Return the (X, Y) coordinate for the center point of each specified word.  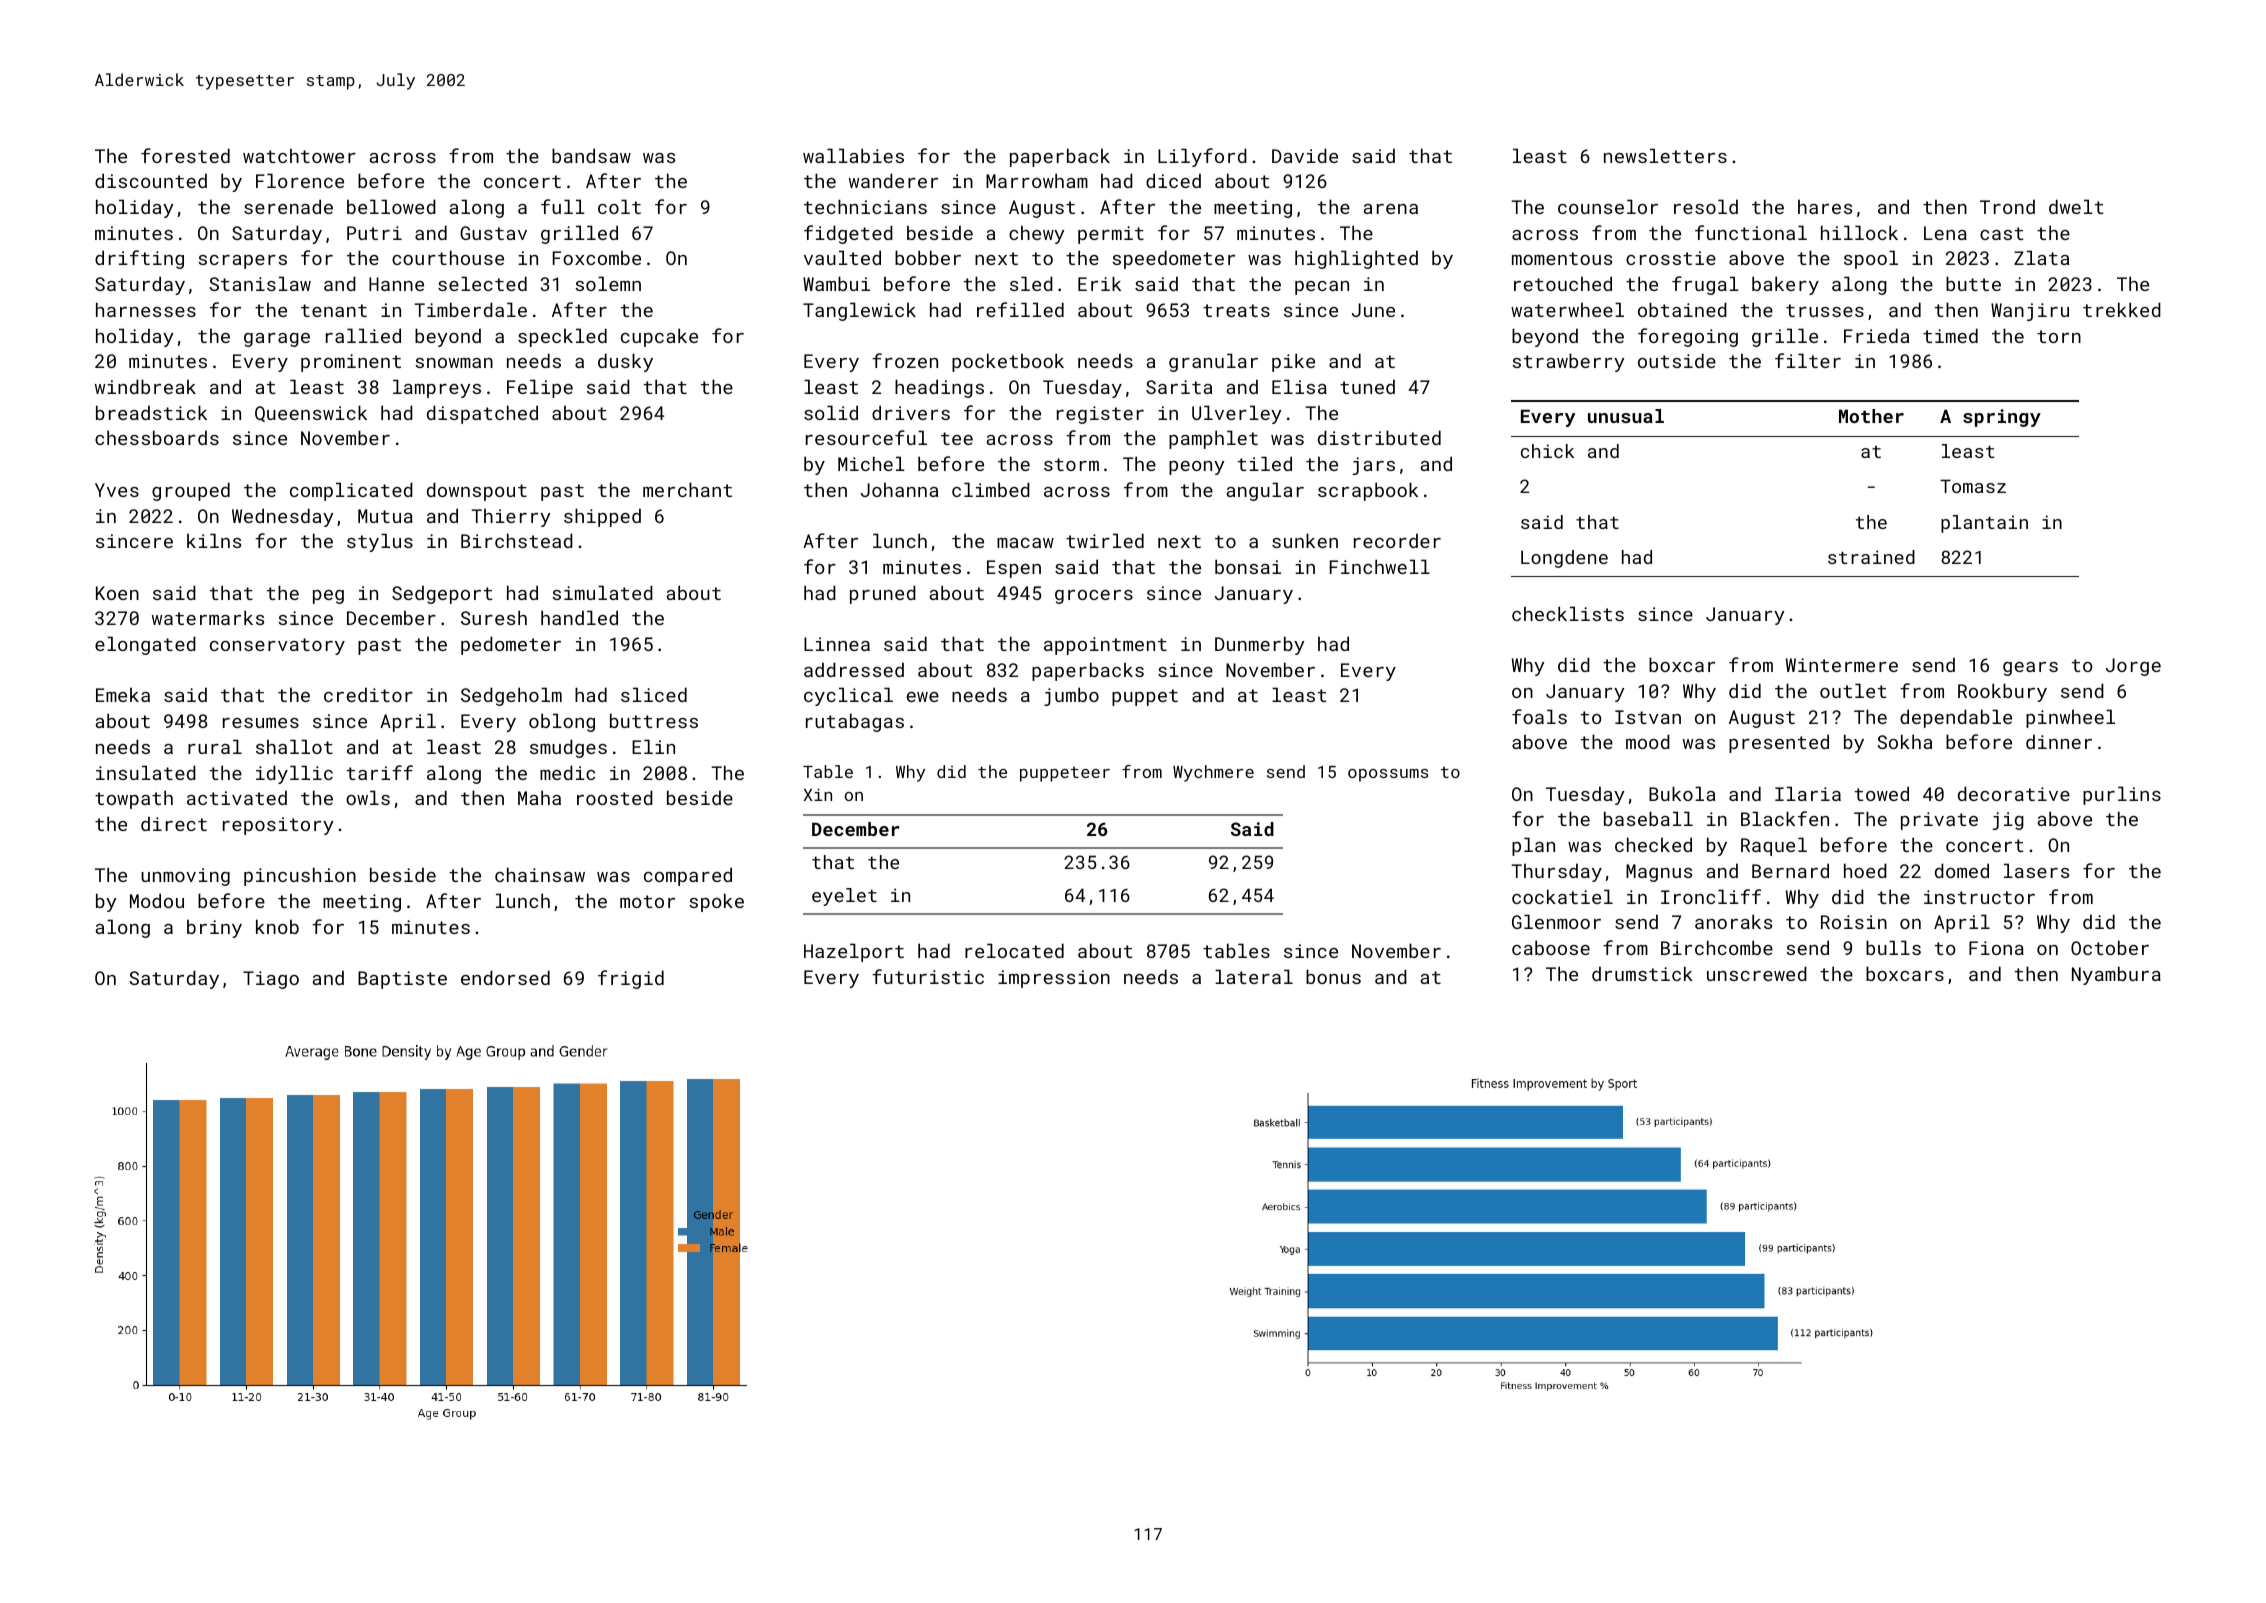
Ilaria (1808, 793)
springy (2002, 418)
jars (1374, 466)
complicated (351, 491)
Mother (1871, 416)
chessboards (157, 437)
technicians (865, 206)
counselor (1608, 206)
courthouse (448, 257)
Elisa (1299, 386)
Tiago (271, 980)
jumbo (1071, 696)
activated (237, 797)
